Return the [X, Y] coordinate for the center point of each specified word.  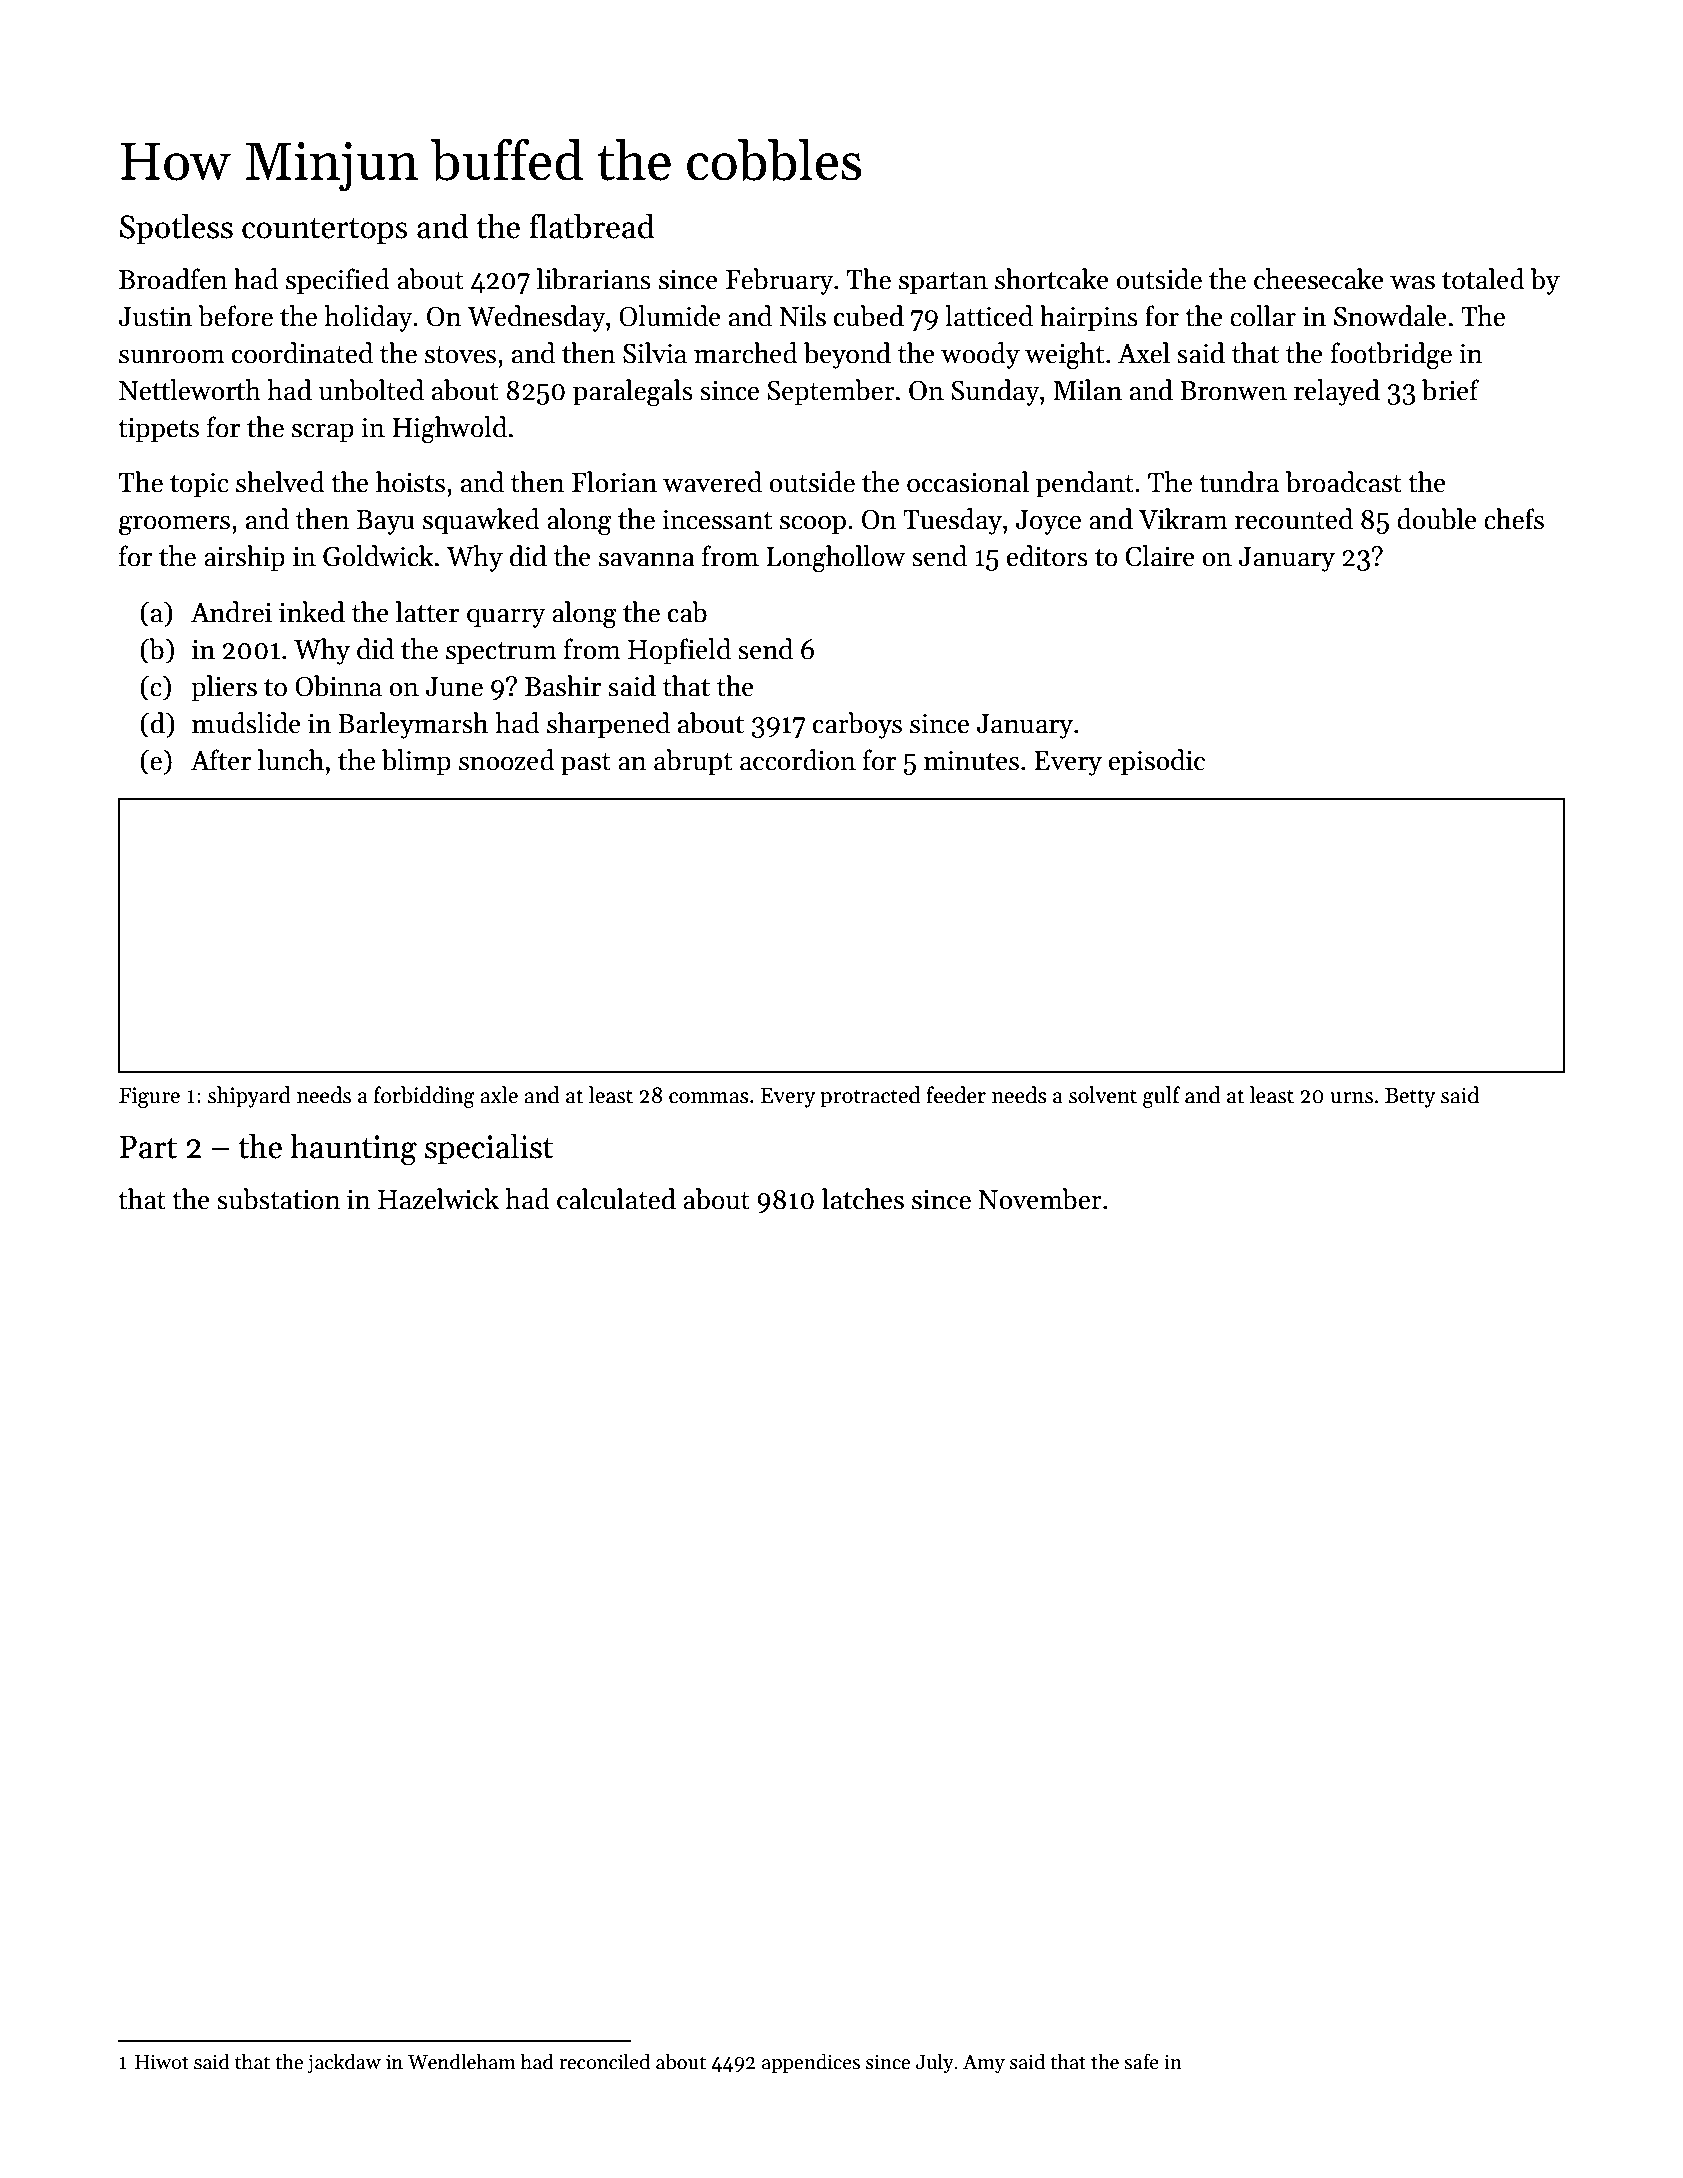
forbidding [424, 1097]
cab [687, 612]
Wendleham [462, 2061]
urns [1352, 1098]
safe [1141, 2061]
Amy [984, 2063]
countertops [325, 231]
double [1437, 519]
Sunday [995, 392]
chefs [1514, 519]
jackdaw [344, 2063]
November [1040, 1199]
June [454, 687]
